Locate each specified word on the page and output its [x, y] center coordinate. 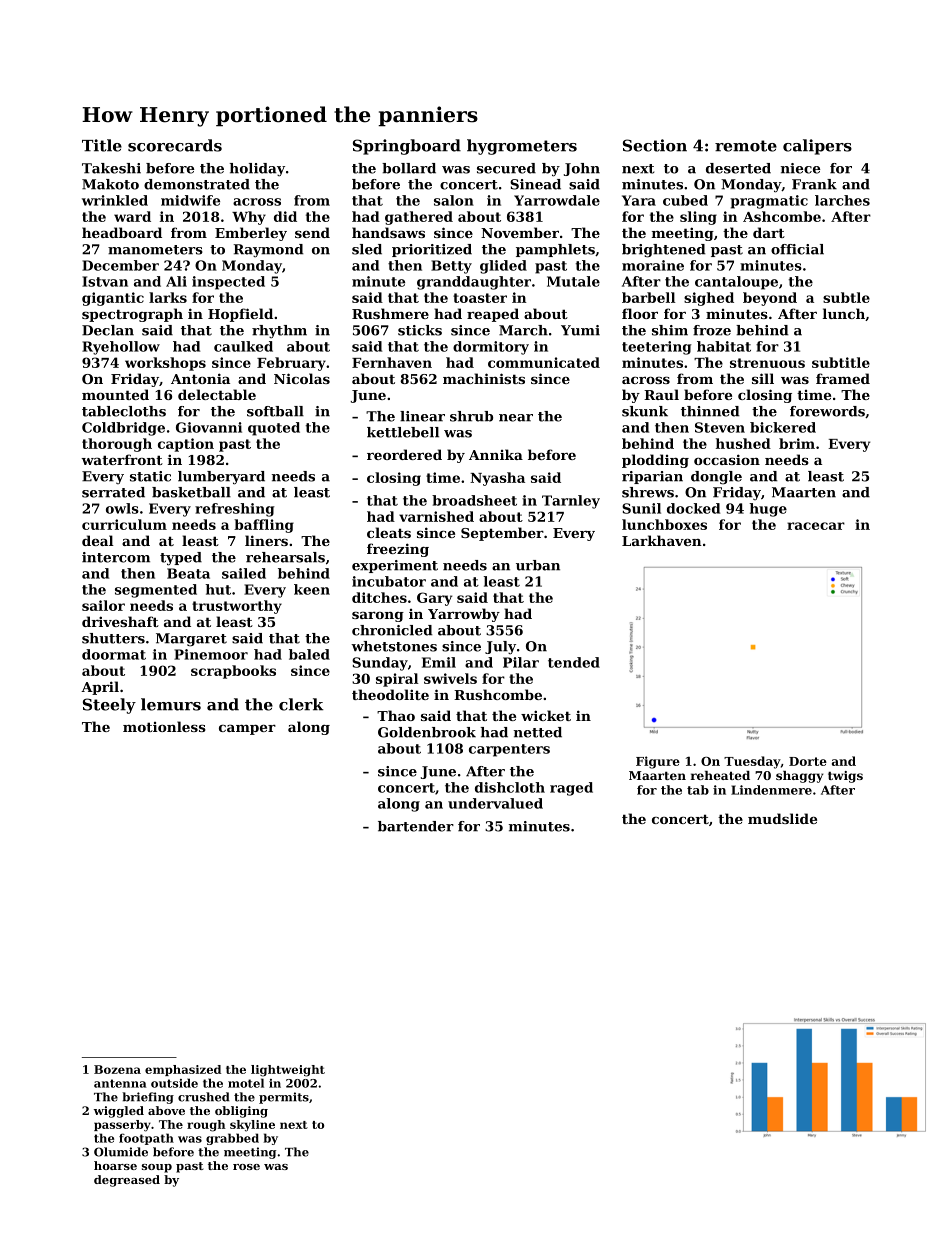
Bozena [117, 1069]
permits [284, 1098]
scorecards [175, 145]
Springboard [407, 147]
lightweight [288, 1071]
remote [746, 146]
